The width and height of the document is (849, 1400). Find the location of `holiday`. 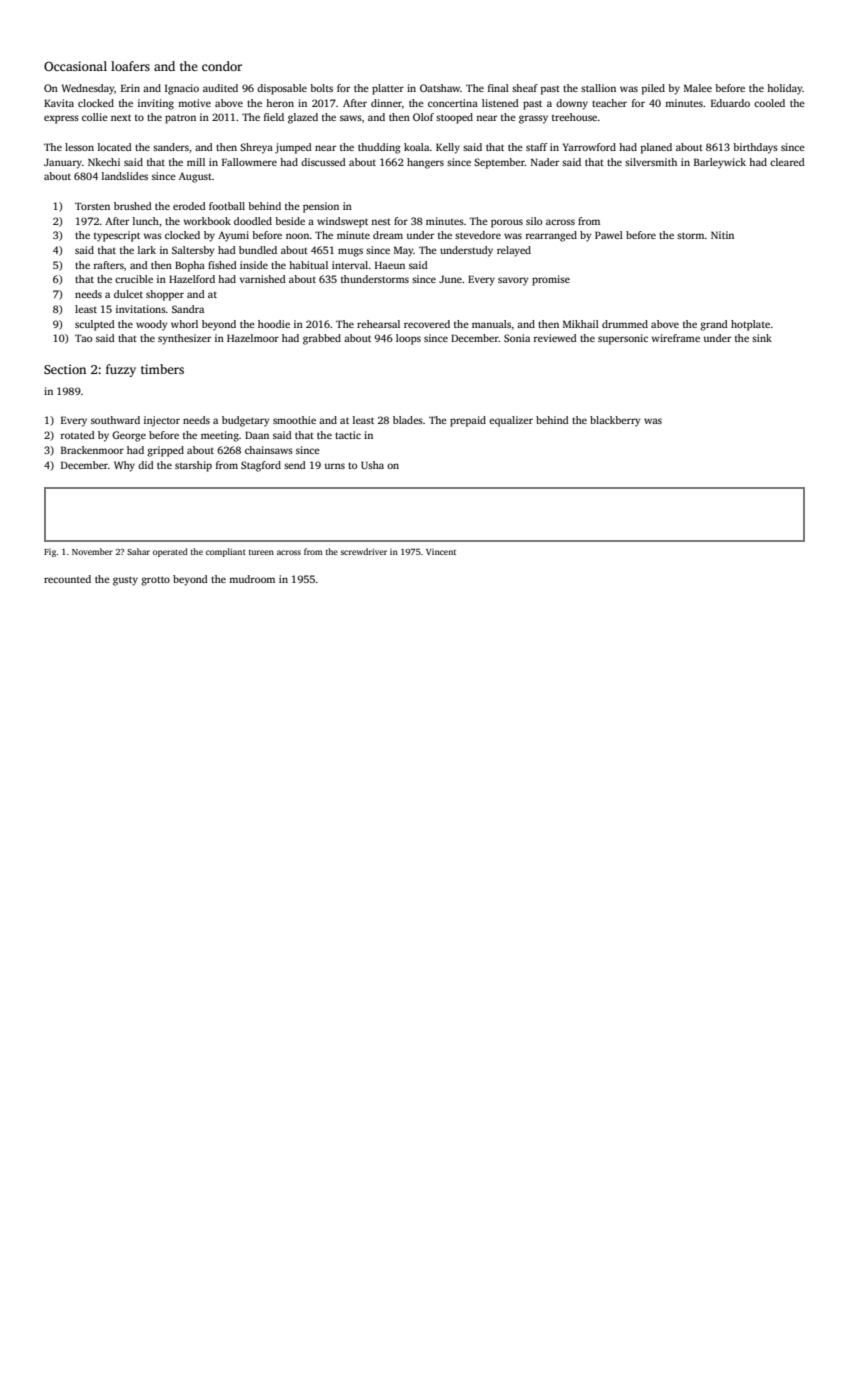

holiday is located at coordinates (785, 89).
